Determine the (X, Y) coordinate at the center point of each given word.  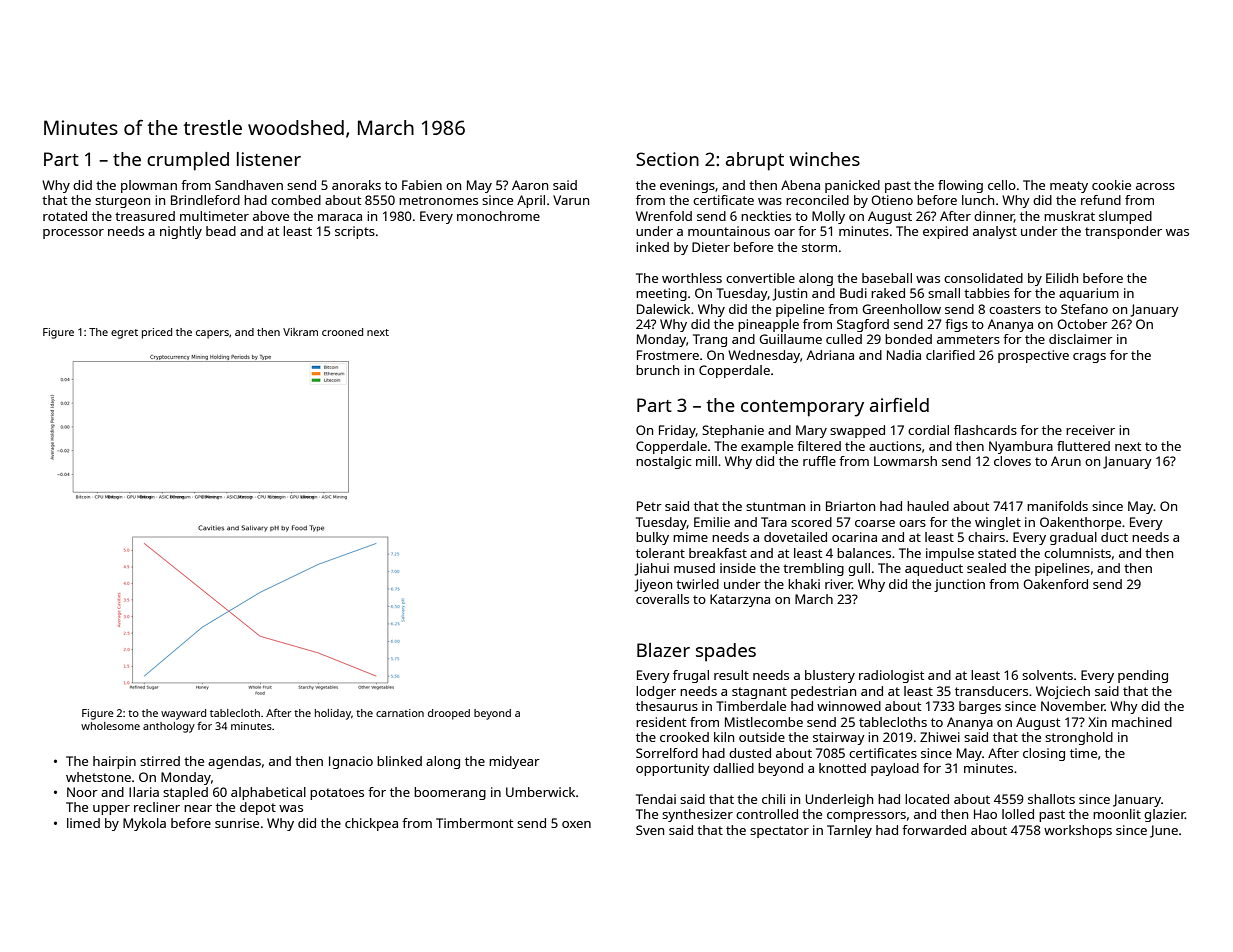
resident (661, 722)
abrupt (755, 161)
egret (124, 334)
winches (824, 159)
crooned (342, 332)
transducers (991, 691)
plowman (149, 186)
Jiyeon (653, 585)
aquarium (1089, 294)
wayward (183, 714)
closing (1044, 754)
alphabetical (268, 793)
